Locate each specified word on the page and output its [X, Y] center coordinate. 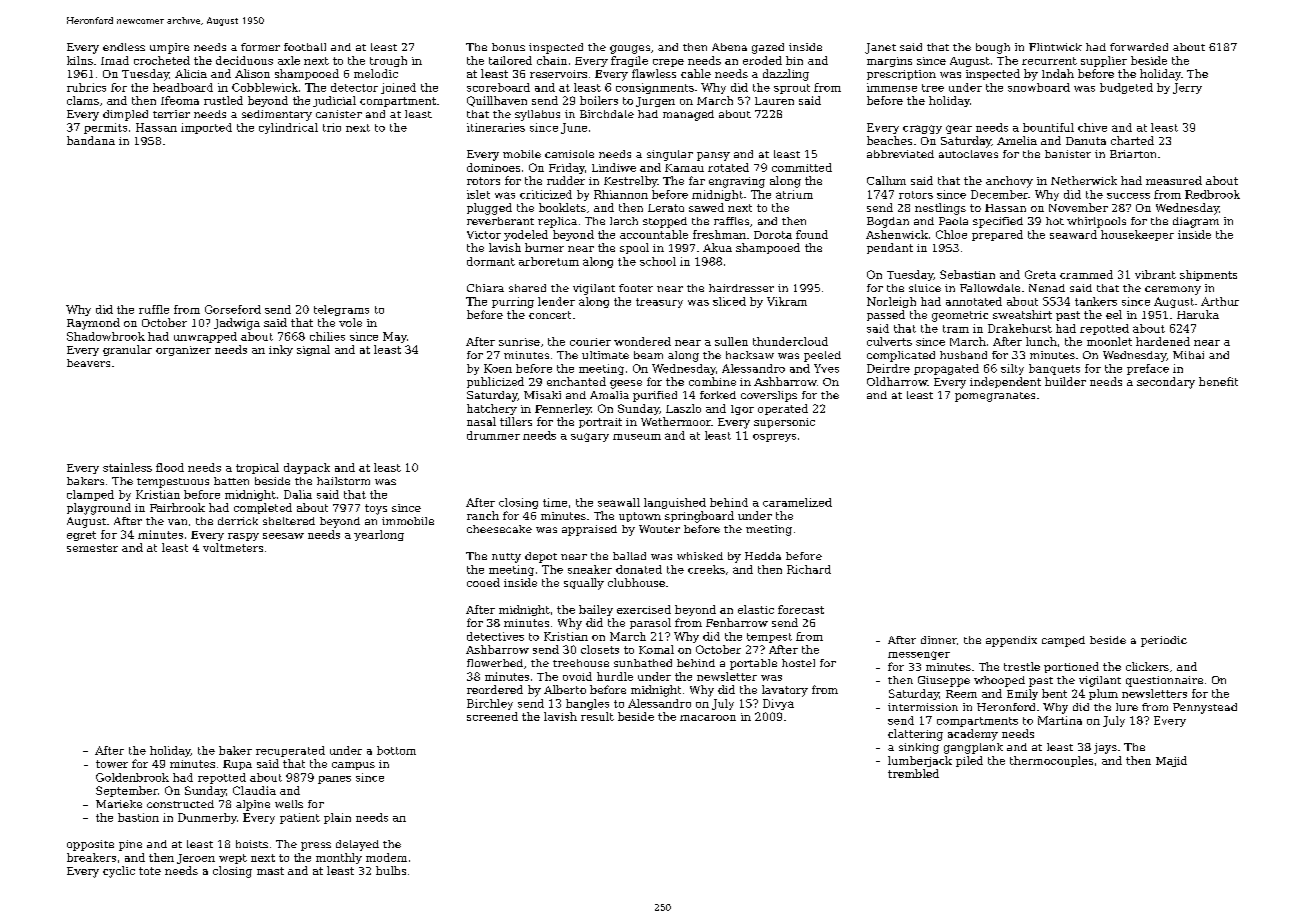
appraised [589, 530]
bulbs [391, 870]
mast [270, 871]
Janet [880, 48]
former [260, 47]
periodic [1164, 641]
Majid [1171, 761]
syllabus [537, 115]
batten [231, 481]
